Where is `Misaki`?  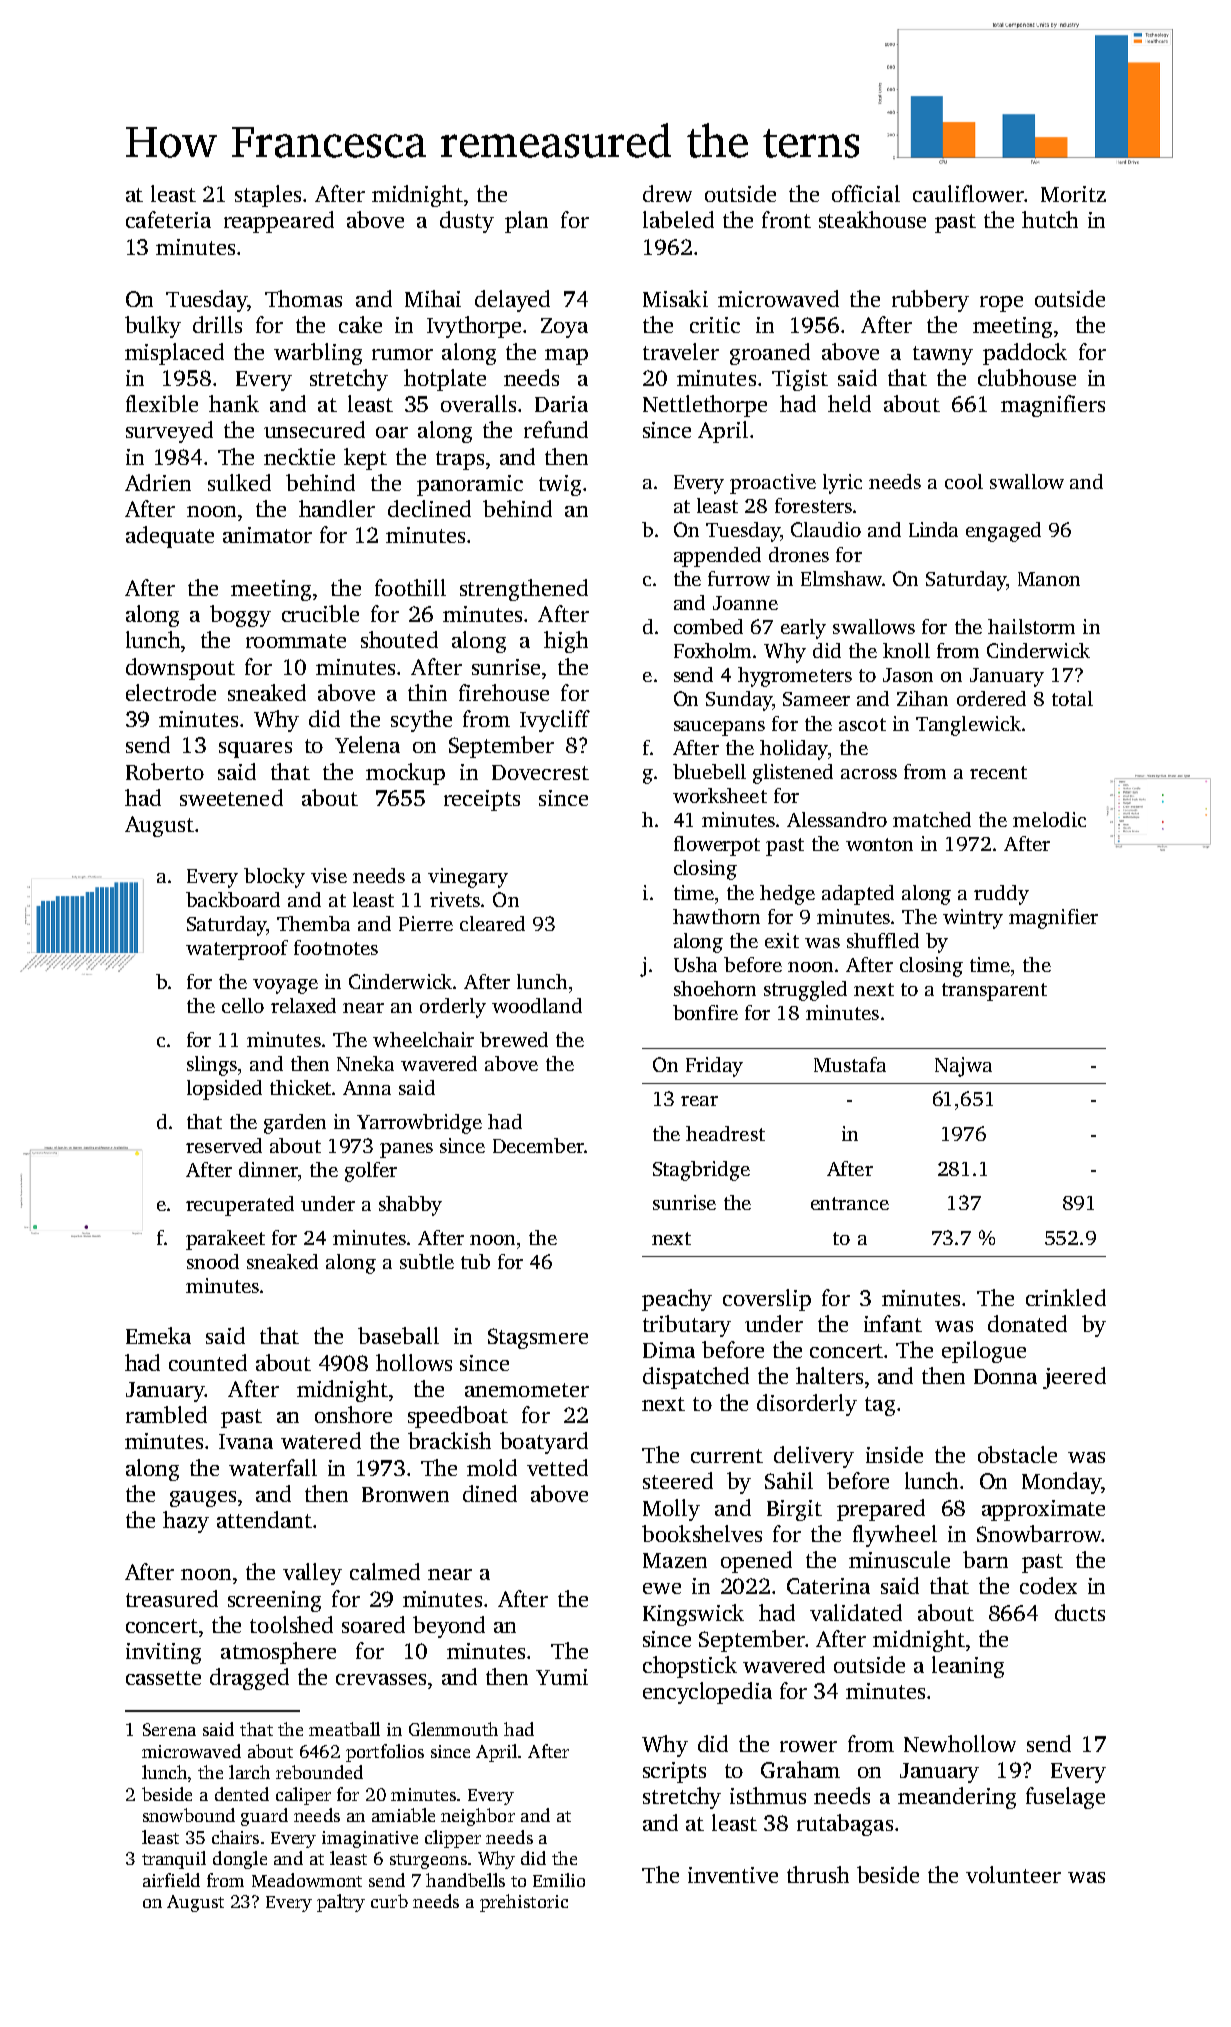 Misaki is located at coordinates (675, 298).
